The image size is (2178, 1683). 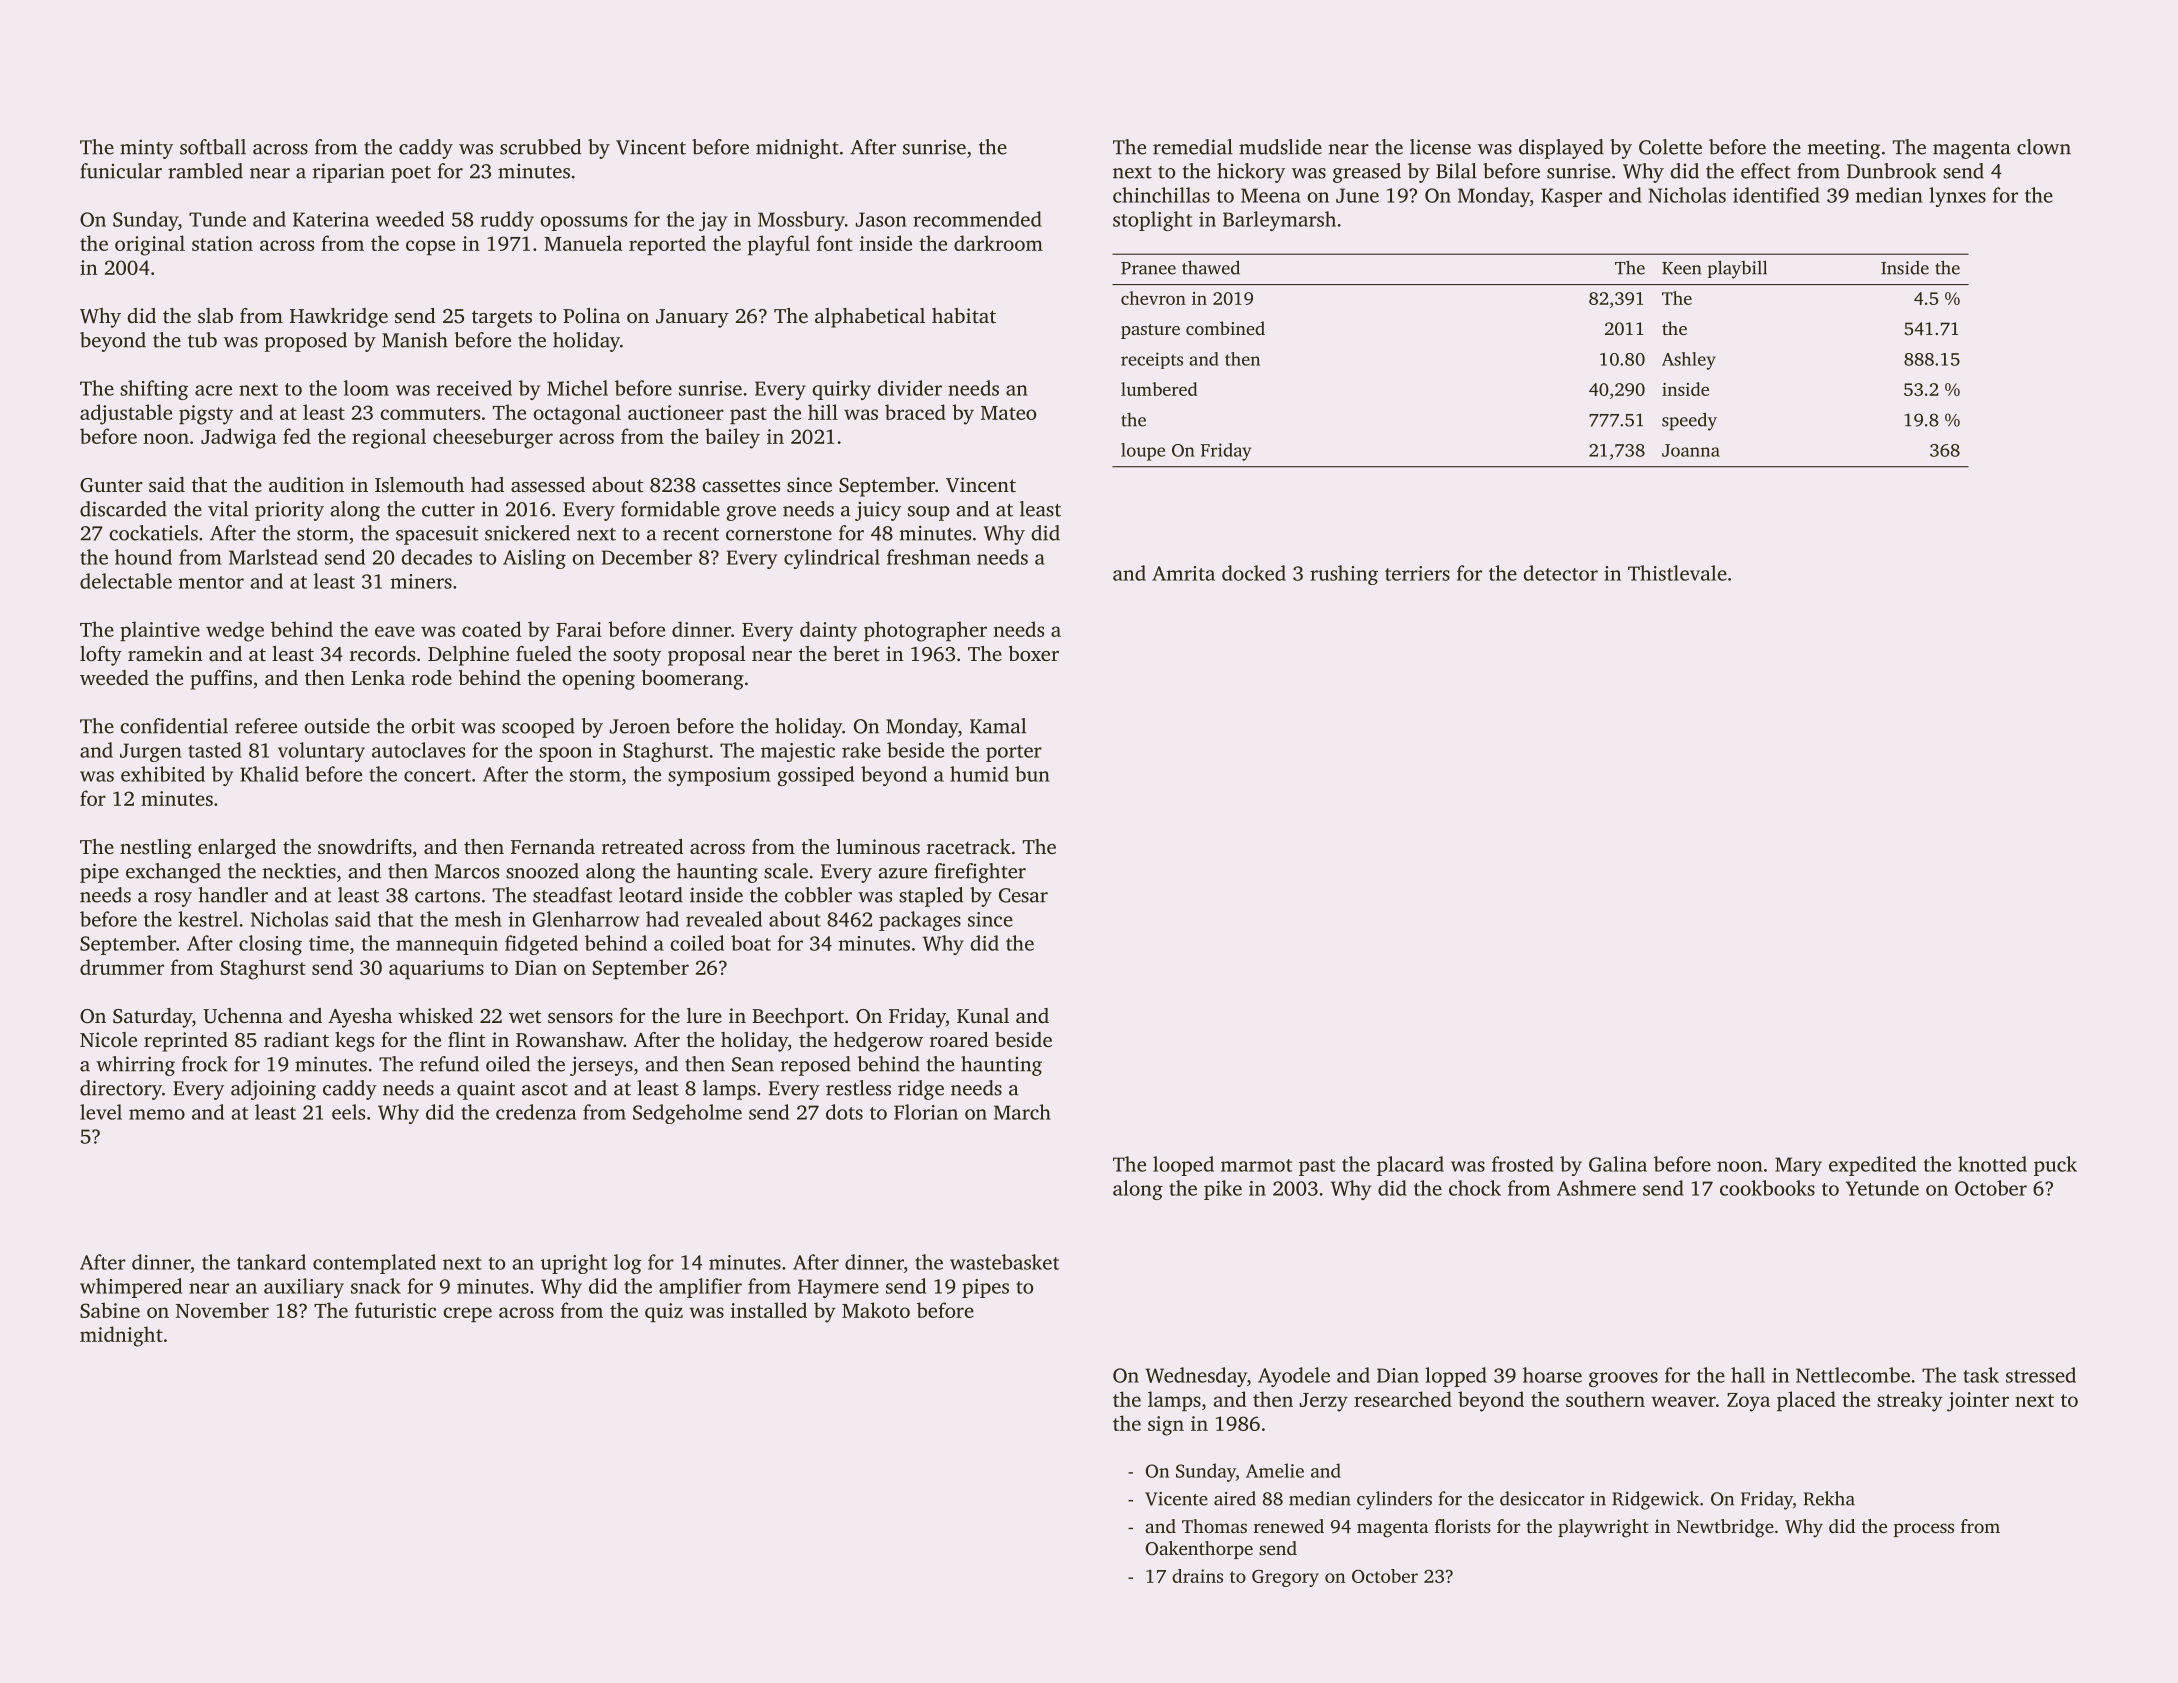 What do you see at coordinates (146, 149) in the screenshot?
I see `minty` at bounding box center [146, 149].
